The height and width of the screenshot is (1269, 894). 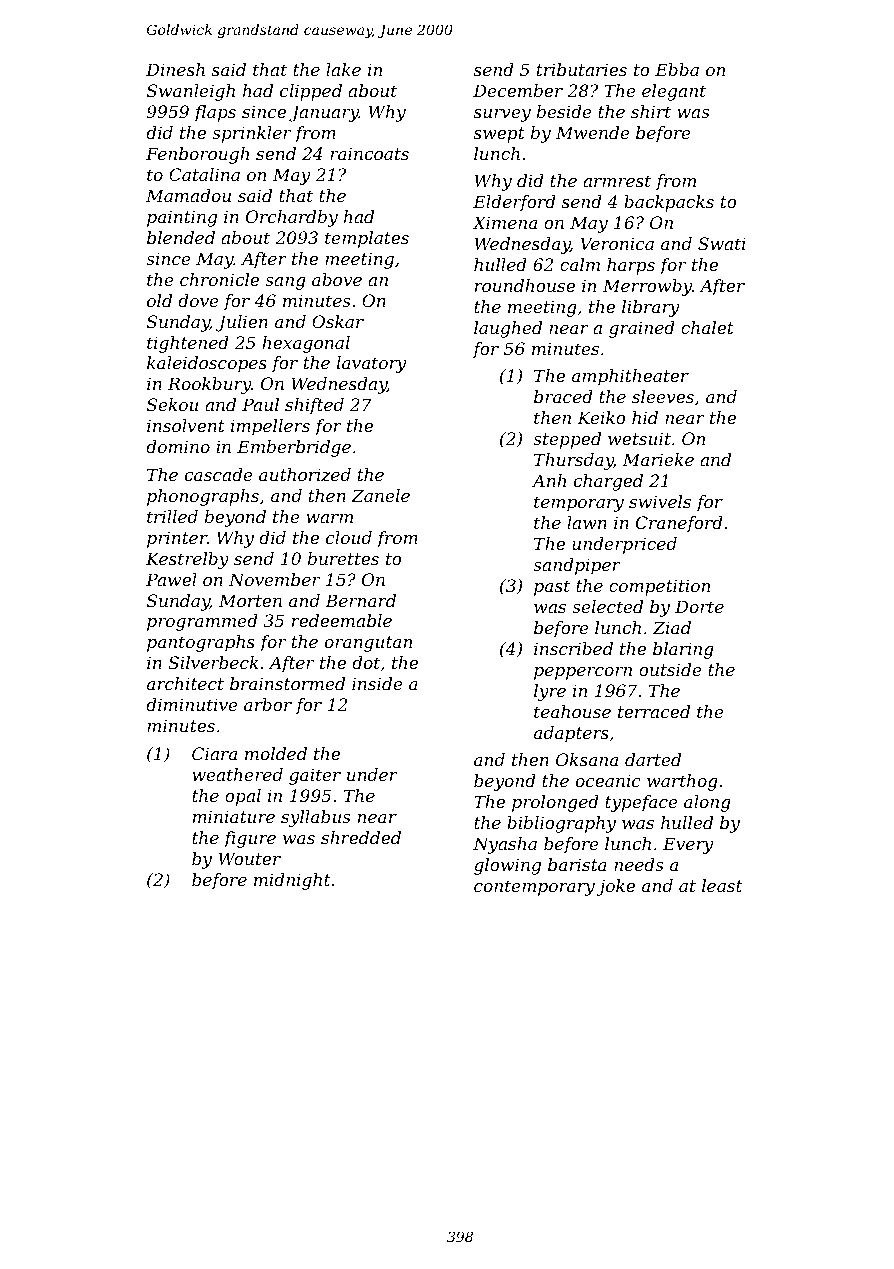 What do you see at coordinates (658, 459) in the screenshot?
I see `Marieke` at bounding box center [658, 459].
